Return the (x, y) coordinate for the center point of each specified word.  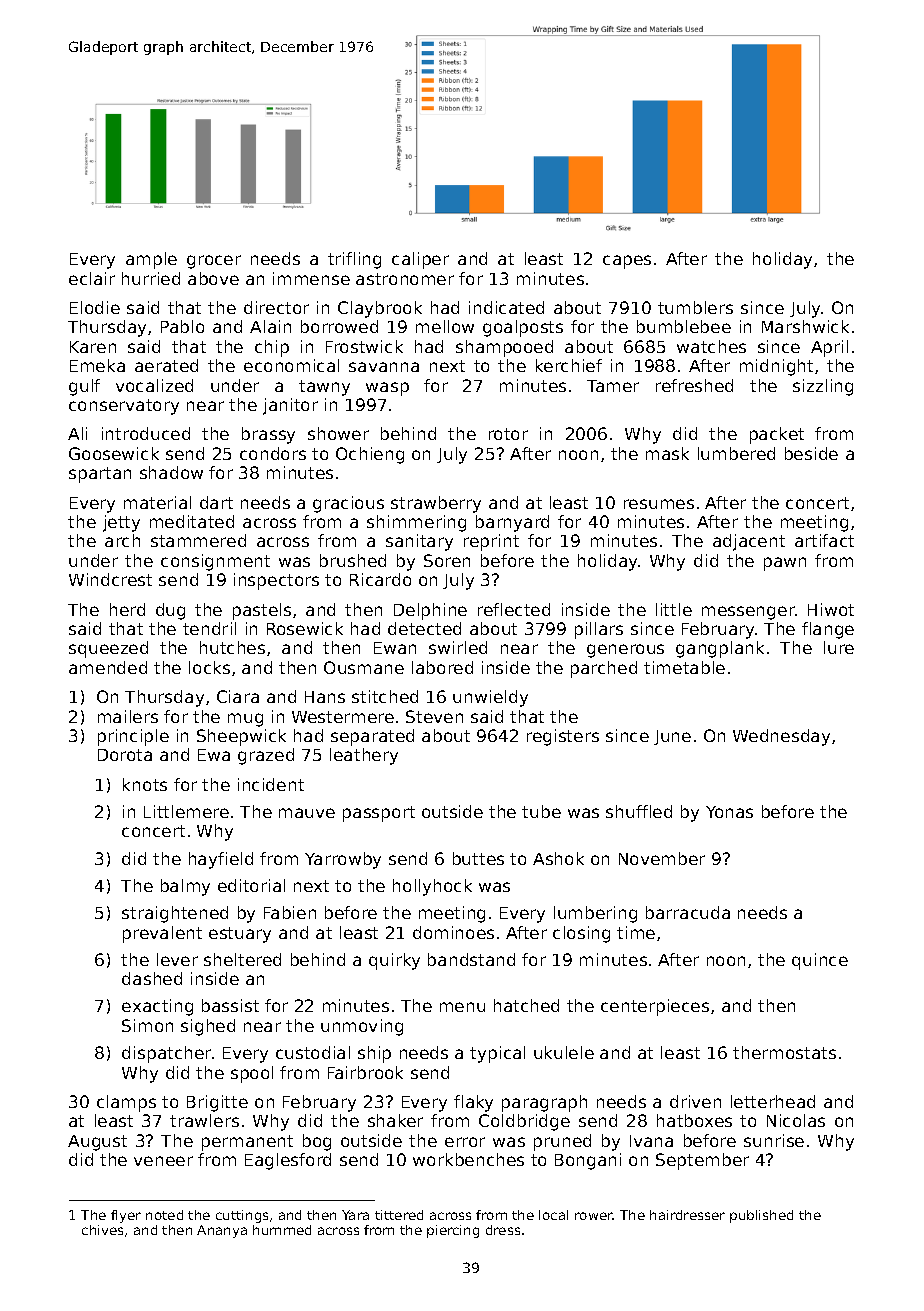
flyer (126, 1216)
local (553, 1215)
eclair (92, 278)
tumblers (695, 307)
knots (145, 784)
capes (627, 262)
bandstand (471, 959)
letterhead (773, 1101)
